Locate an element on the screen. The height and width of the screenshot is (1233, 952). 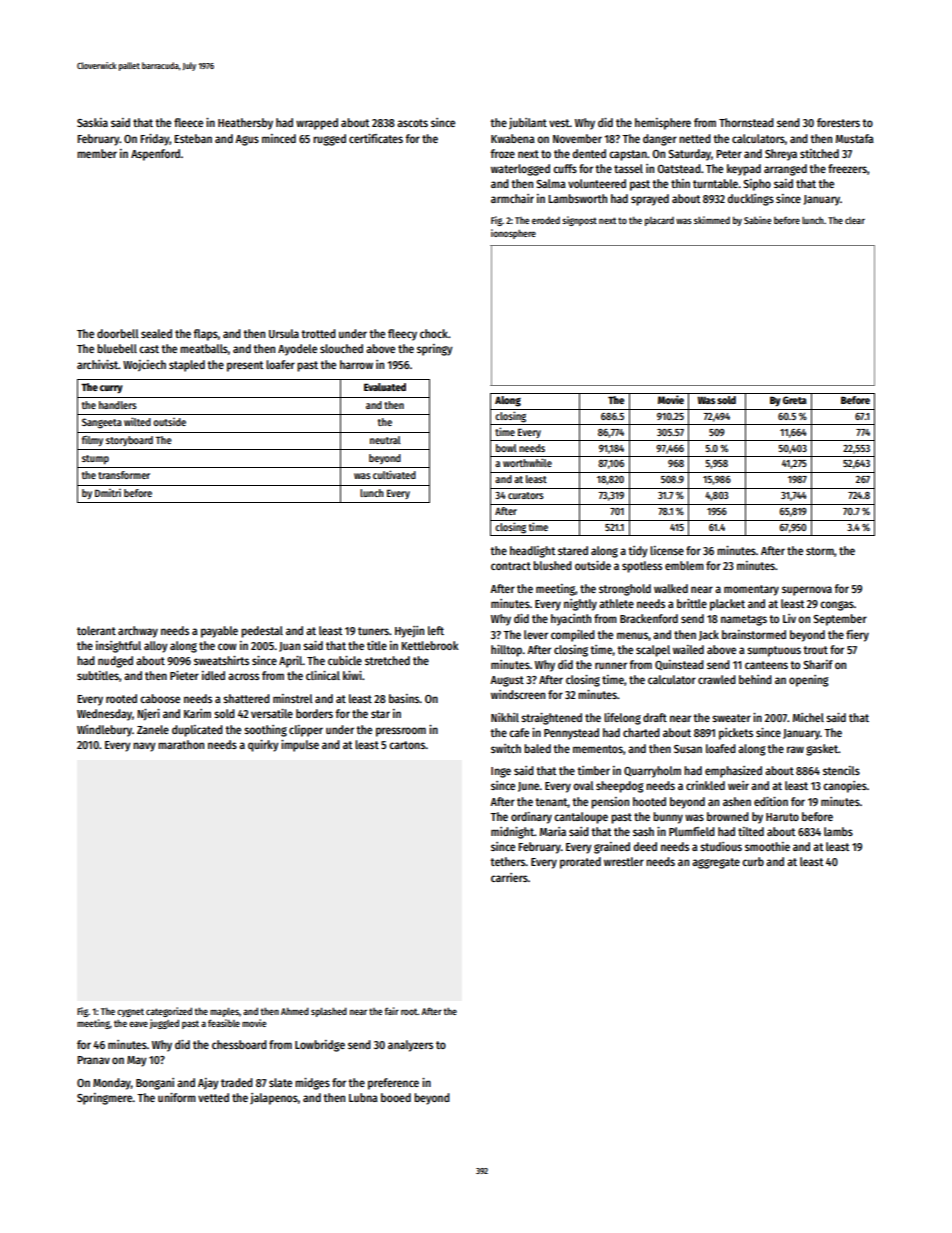
cygnet is located at coordinates (130, 1012).
